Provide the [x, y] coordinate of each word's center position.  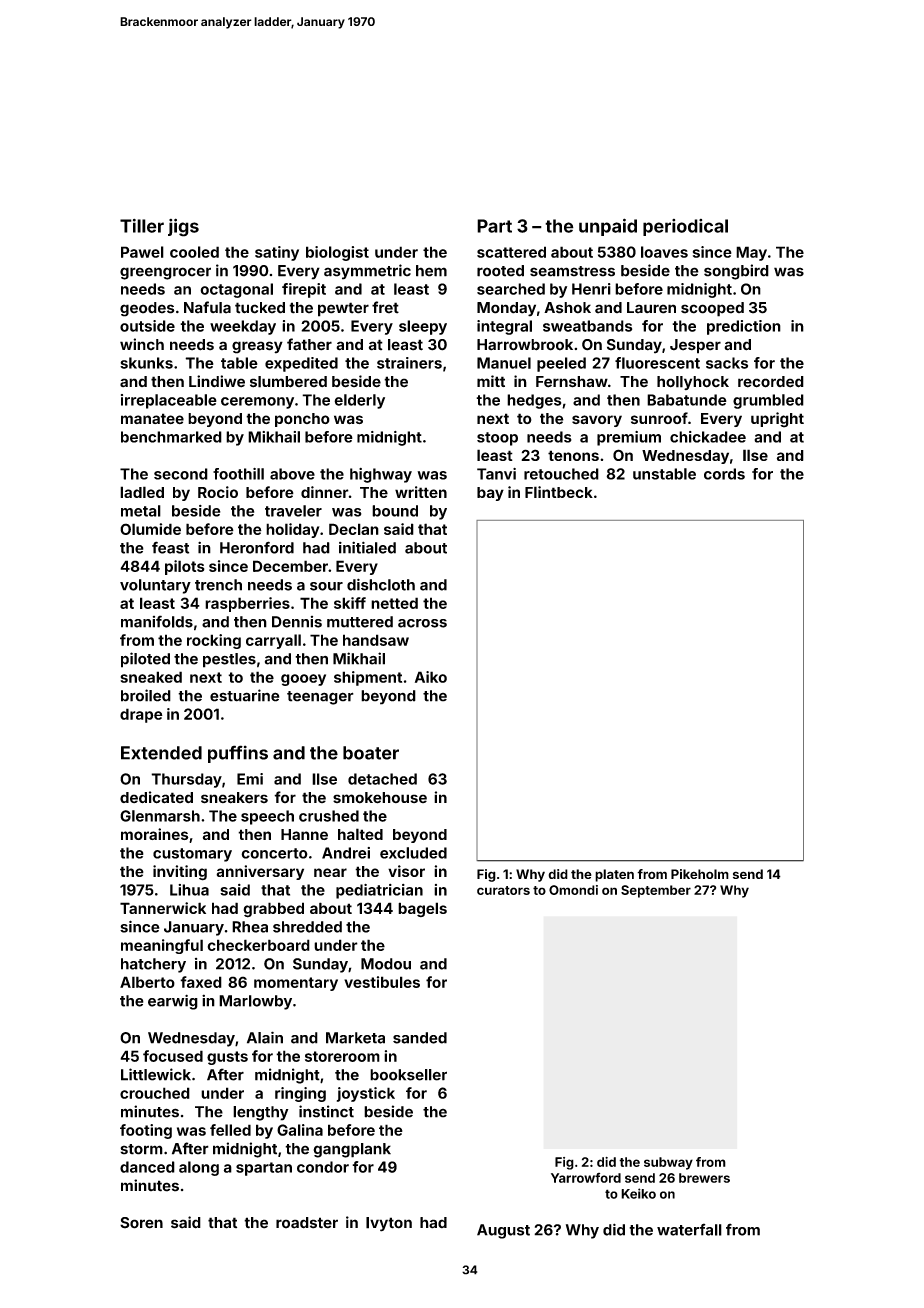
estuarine [245, 695]
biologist [337, 253]
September [656, 891]
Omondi [573, 890]
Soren [141, 1223]
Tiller [142, 226]
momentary [296, 984]
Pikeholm [700, 874]
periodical [685, 227]
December [290, 566]
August [503, 1231]
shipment [368, 678]
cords [724, 474]
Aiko [431, 677]
